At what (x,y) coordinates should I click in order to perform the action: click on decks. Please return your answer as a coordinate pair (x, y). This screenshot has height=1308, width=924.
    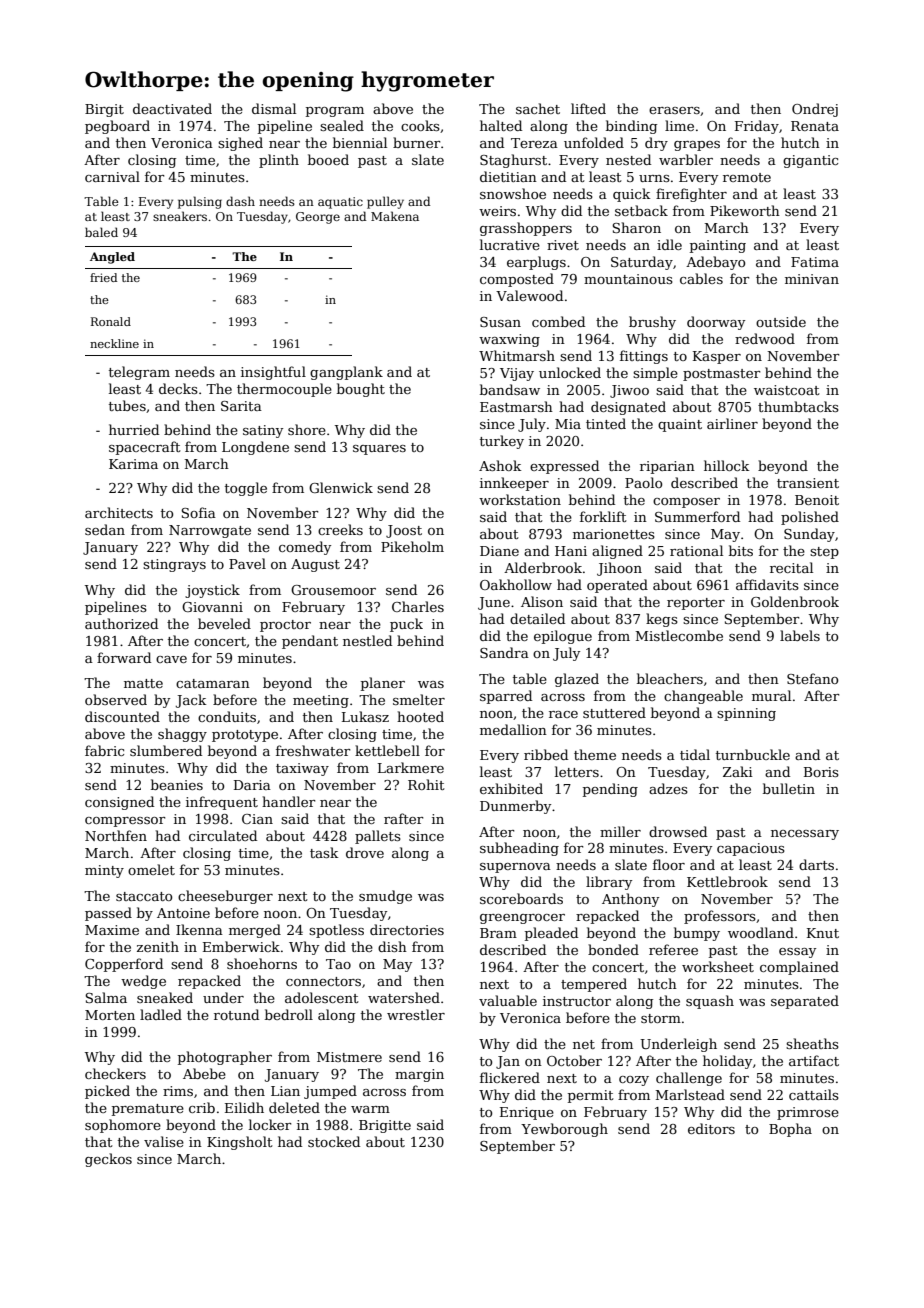
    Looking at the image, I should click on (178, 388).
